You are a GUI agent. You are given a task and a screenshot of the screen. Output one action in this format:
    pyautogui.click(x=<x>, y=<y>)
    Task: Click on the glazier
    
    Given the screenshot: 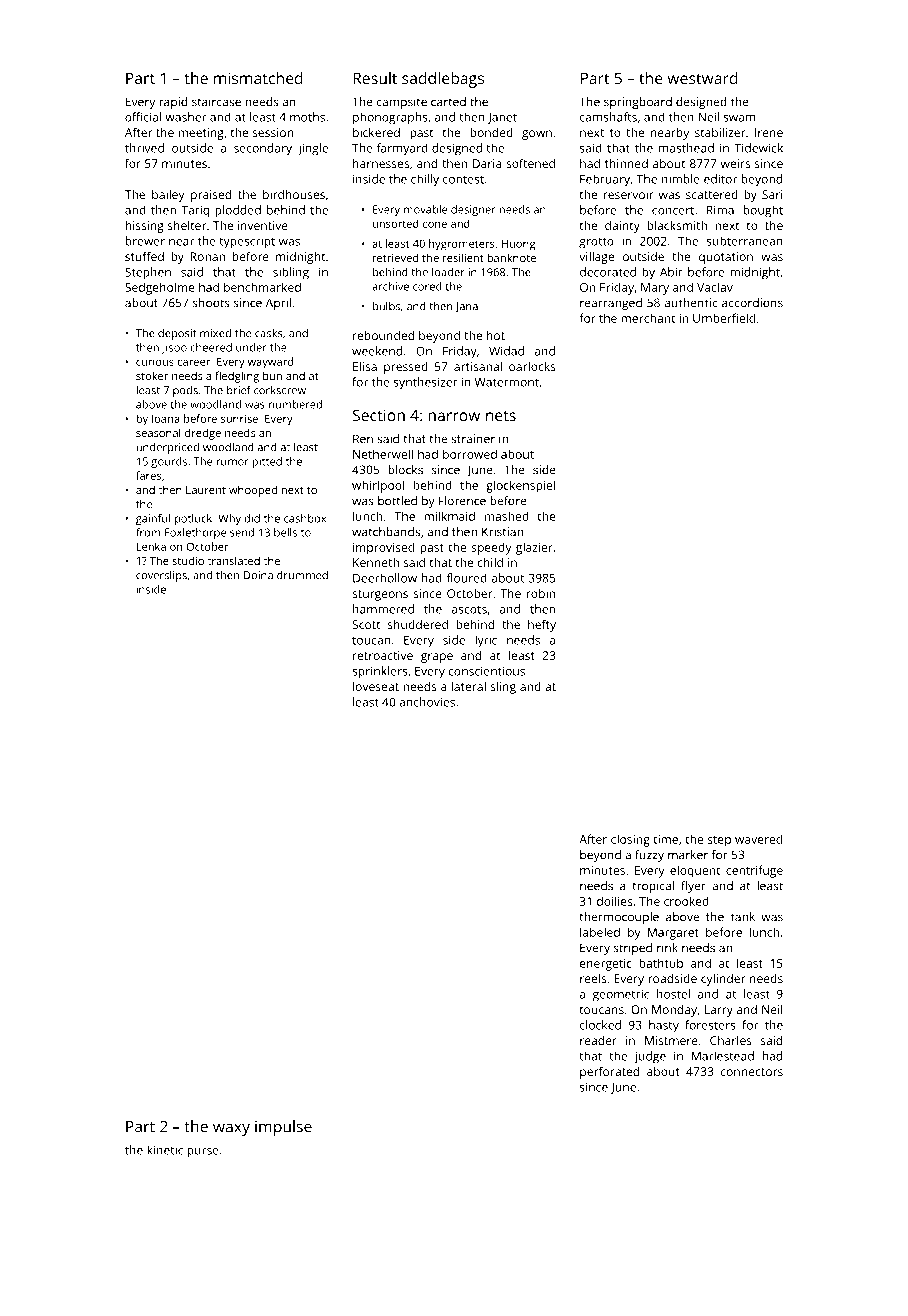 What is the action you would take?
    pyautogui.click(x=534, y=548)
